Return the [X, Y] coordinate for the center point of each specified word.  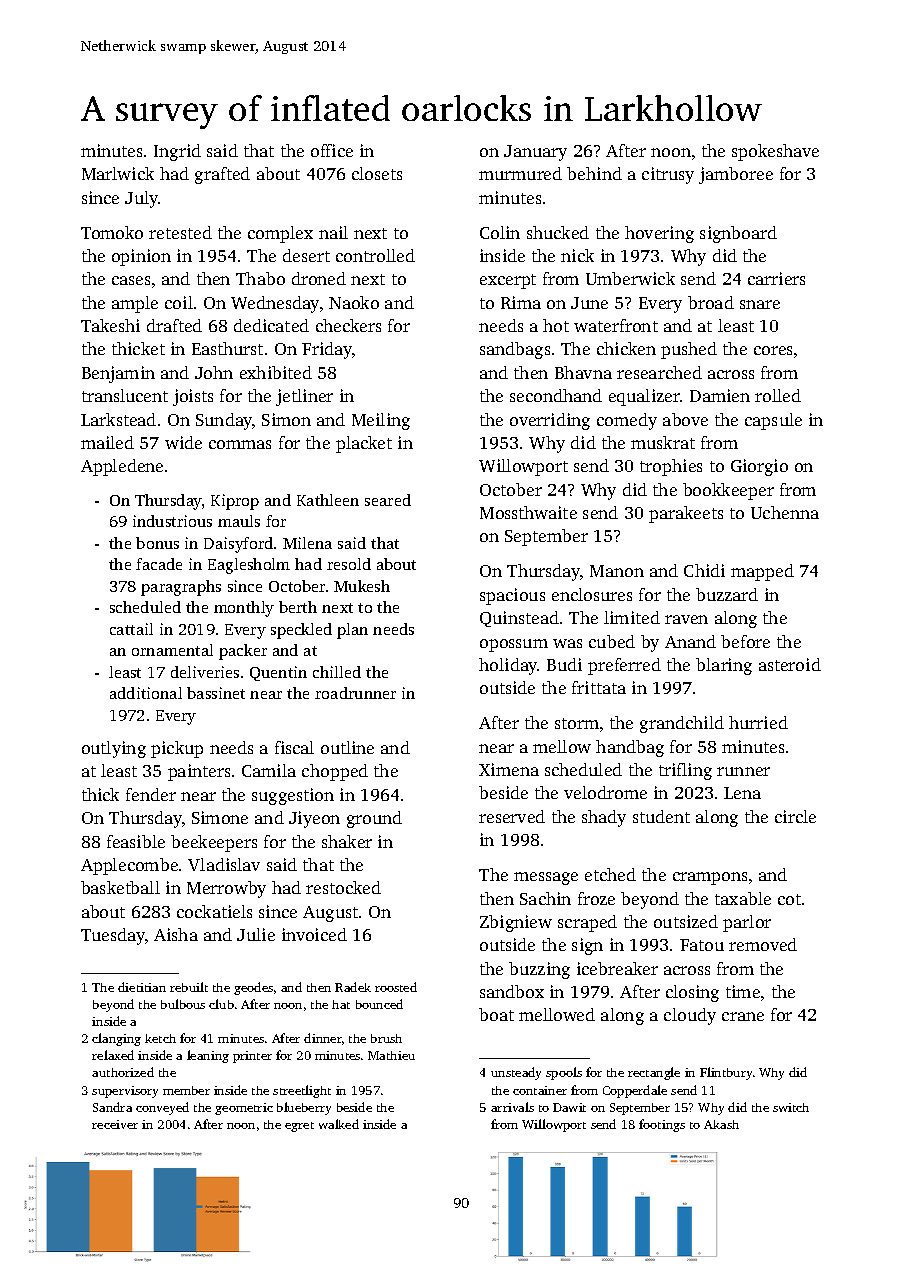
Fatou [702, 945]
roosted [396, 987]
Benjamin [118, 374]
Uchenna [785, 512]
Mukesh [362, 586]
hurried [758, 722]
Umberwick [630, 278]
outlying [114, 749]
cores [773, 350]
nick [577, 255]
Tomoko [112, 232]
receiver [115, 1124]
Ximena [509, 769]
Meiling [381, 421]
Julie [256, 934]
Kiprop [235, 502]
